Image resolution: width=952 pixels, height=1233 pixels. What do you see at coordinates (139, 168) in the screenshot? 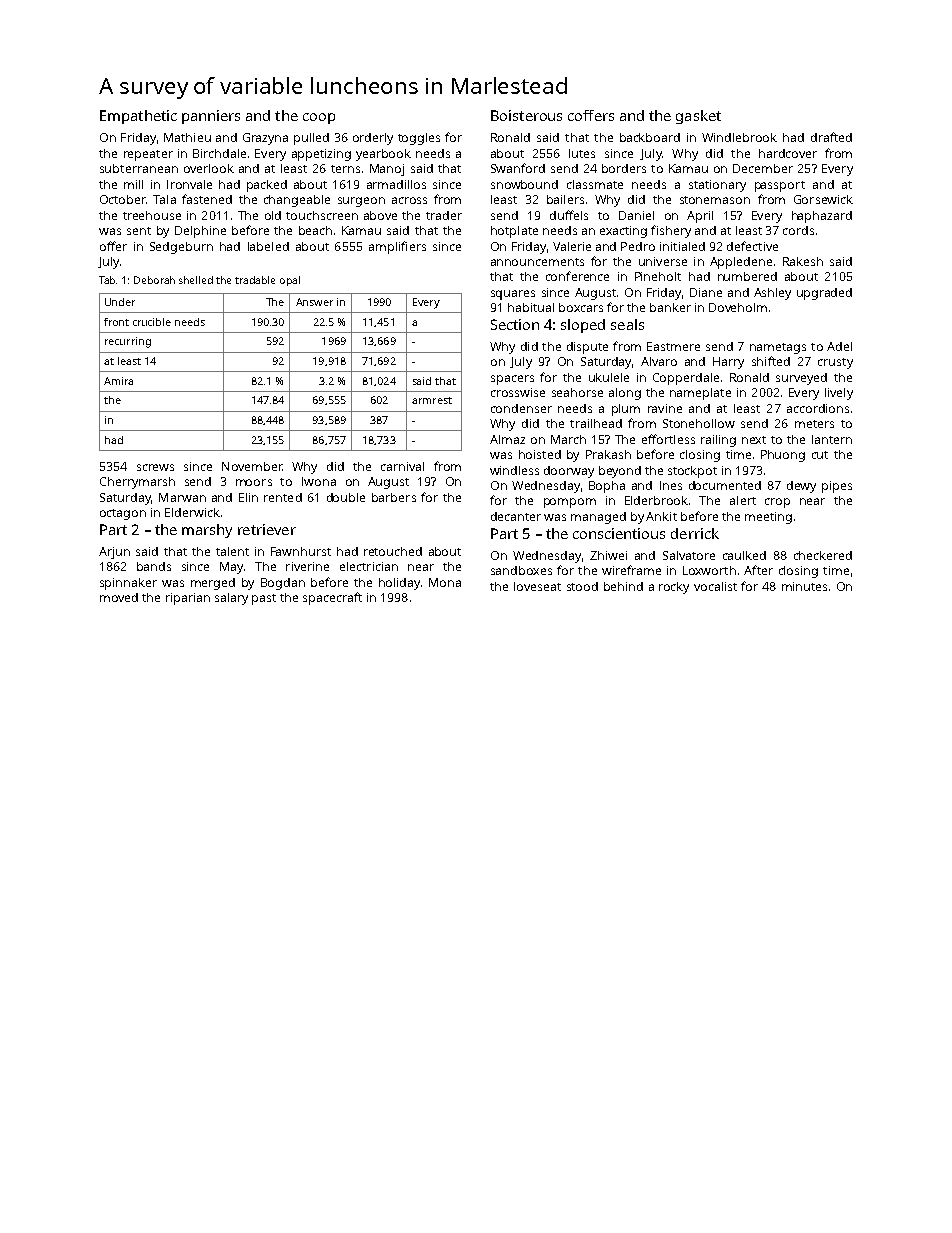
I see `subterranean` at bounding box center [139, 168].
